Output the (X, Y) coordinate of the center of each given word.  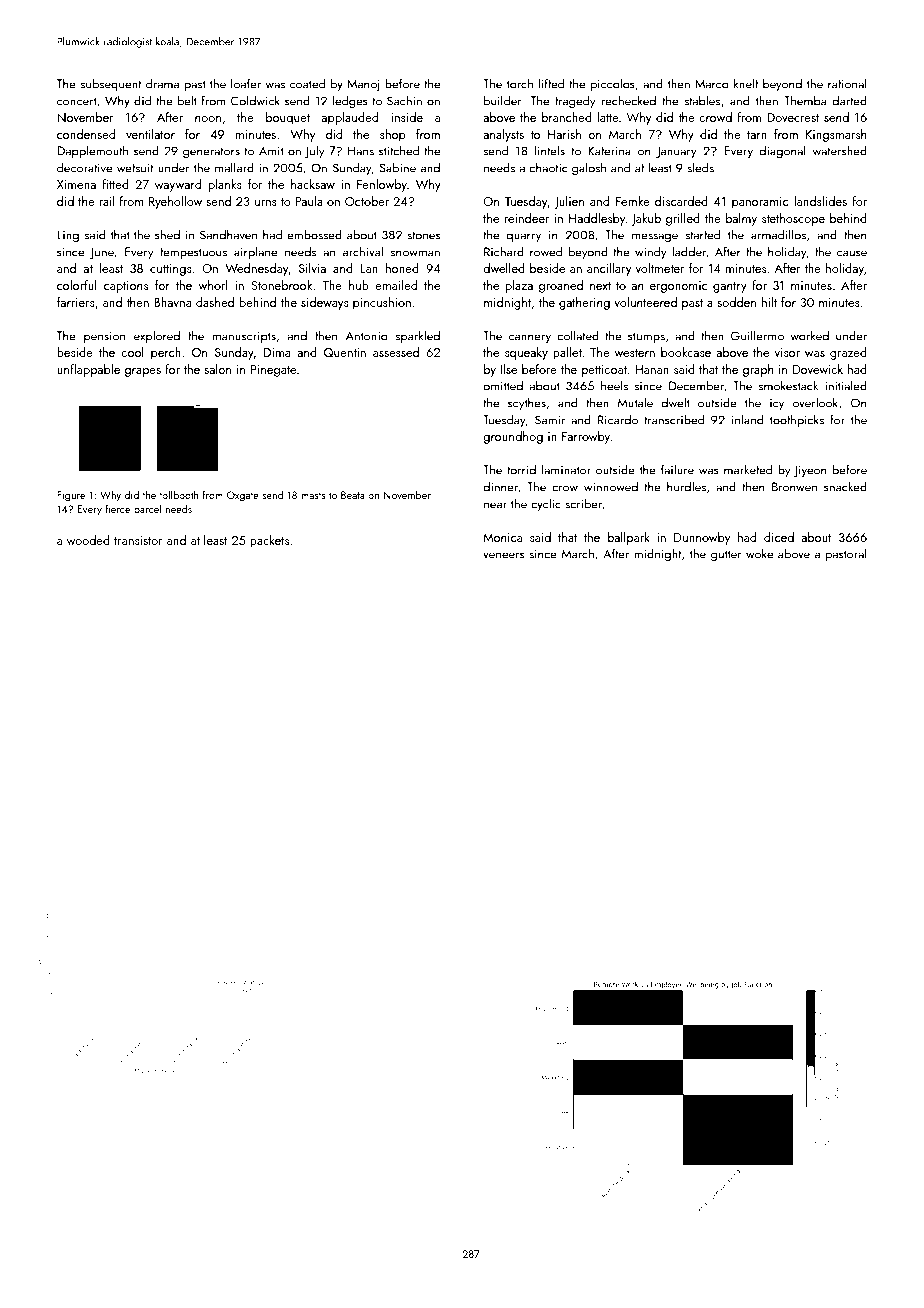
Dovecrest (793, 117)
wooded (88, 540)
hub (359, 285)
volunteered (645, 302)
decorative (84, 167)
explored (157, 336)
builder (503, 100)
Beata (353, 495)
